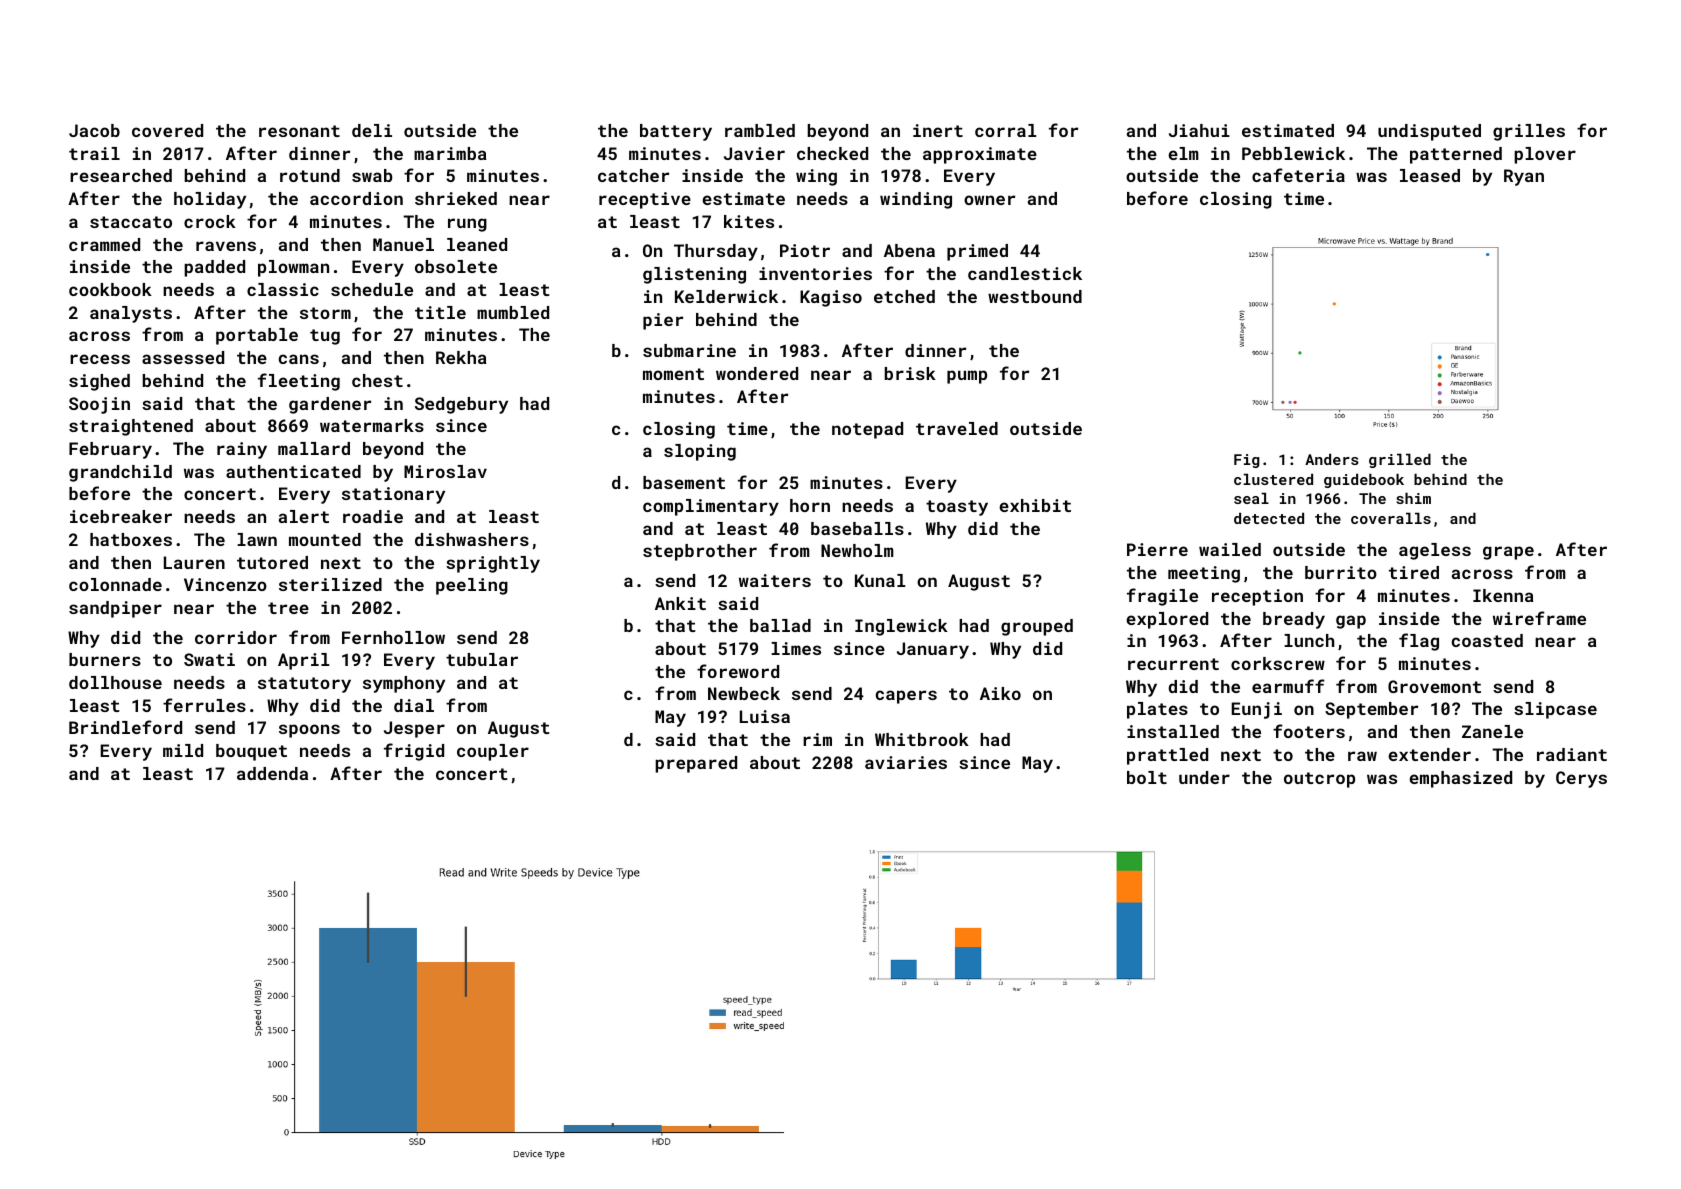 This image has width=1681, height=1189. I want to click on catcher, so click(633, 175).
